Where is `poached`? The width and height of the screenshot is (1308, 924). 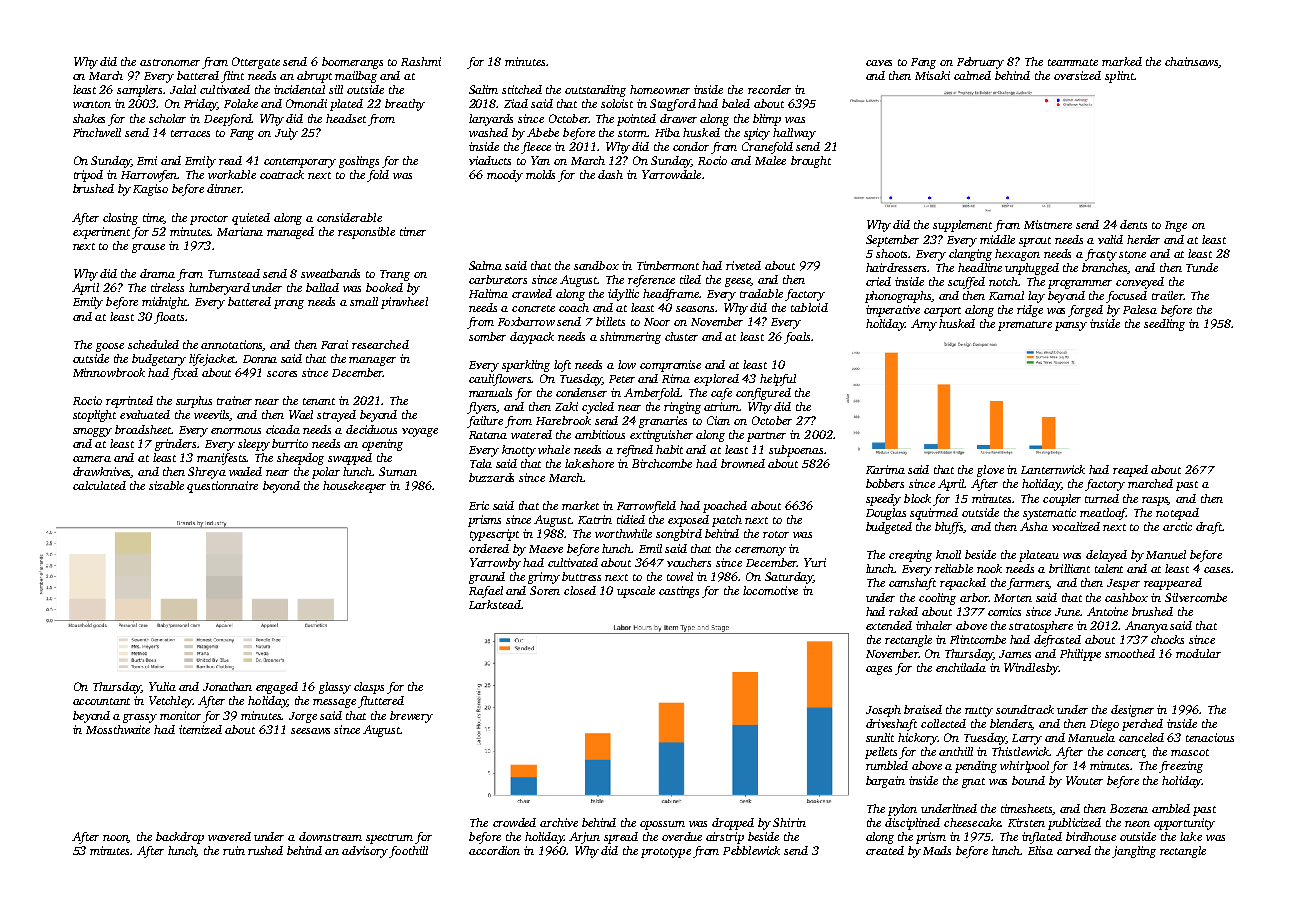
poached is located at coordinates (725, 507).
